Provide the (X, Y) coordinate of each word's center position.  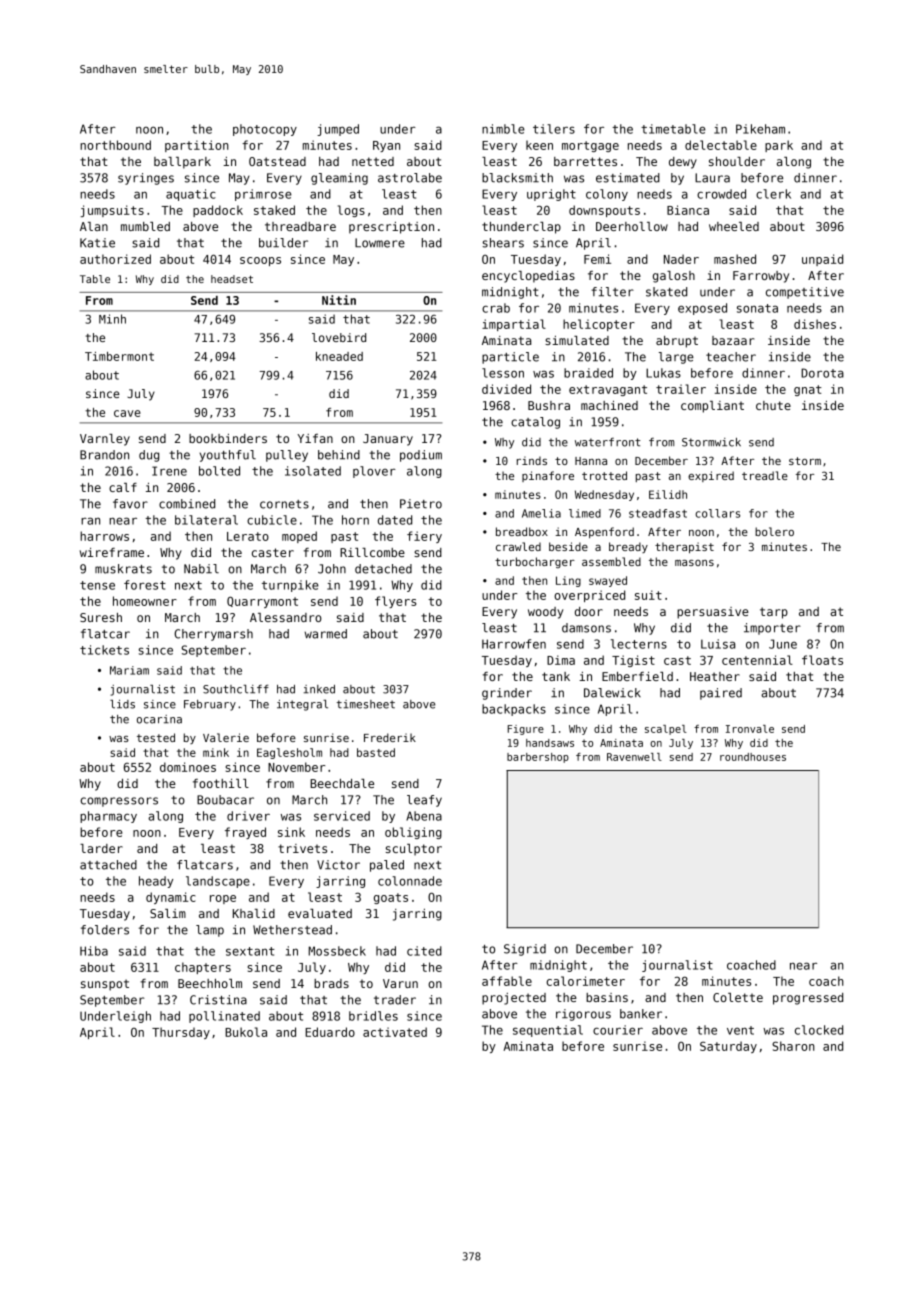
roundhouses (753, 757)
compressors (119, 802)
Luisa (718, 644)
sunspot (105, 985)
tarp (774, 613)
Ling (568, 581)
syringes (146, 179)
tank (556, 676)
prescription (391, 228)
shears (503, 243)
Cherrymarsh (213, 635)
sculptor (414, 850)
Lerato (248, 536)
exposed (702, 309)
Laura (712, 178)
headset (232, 279)
